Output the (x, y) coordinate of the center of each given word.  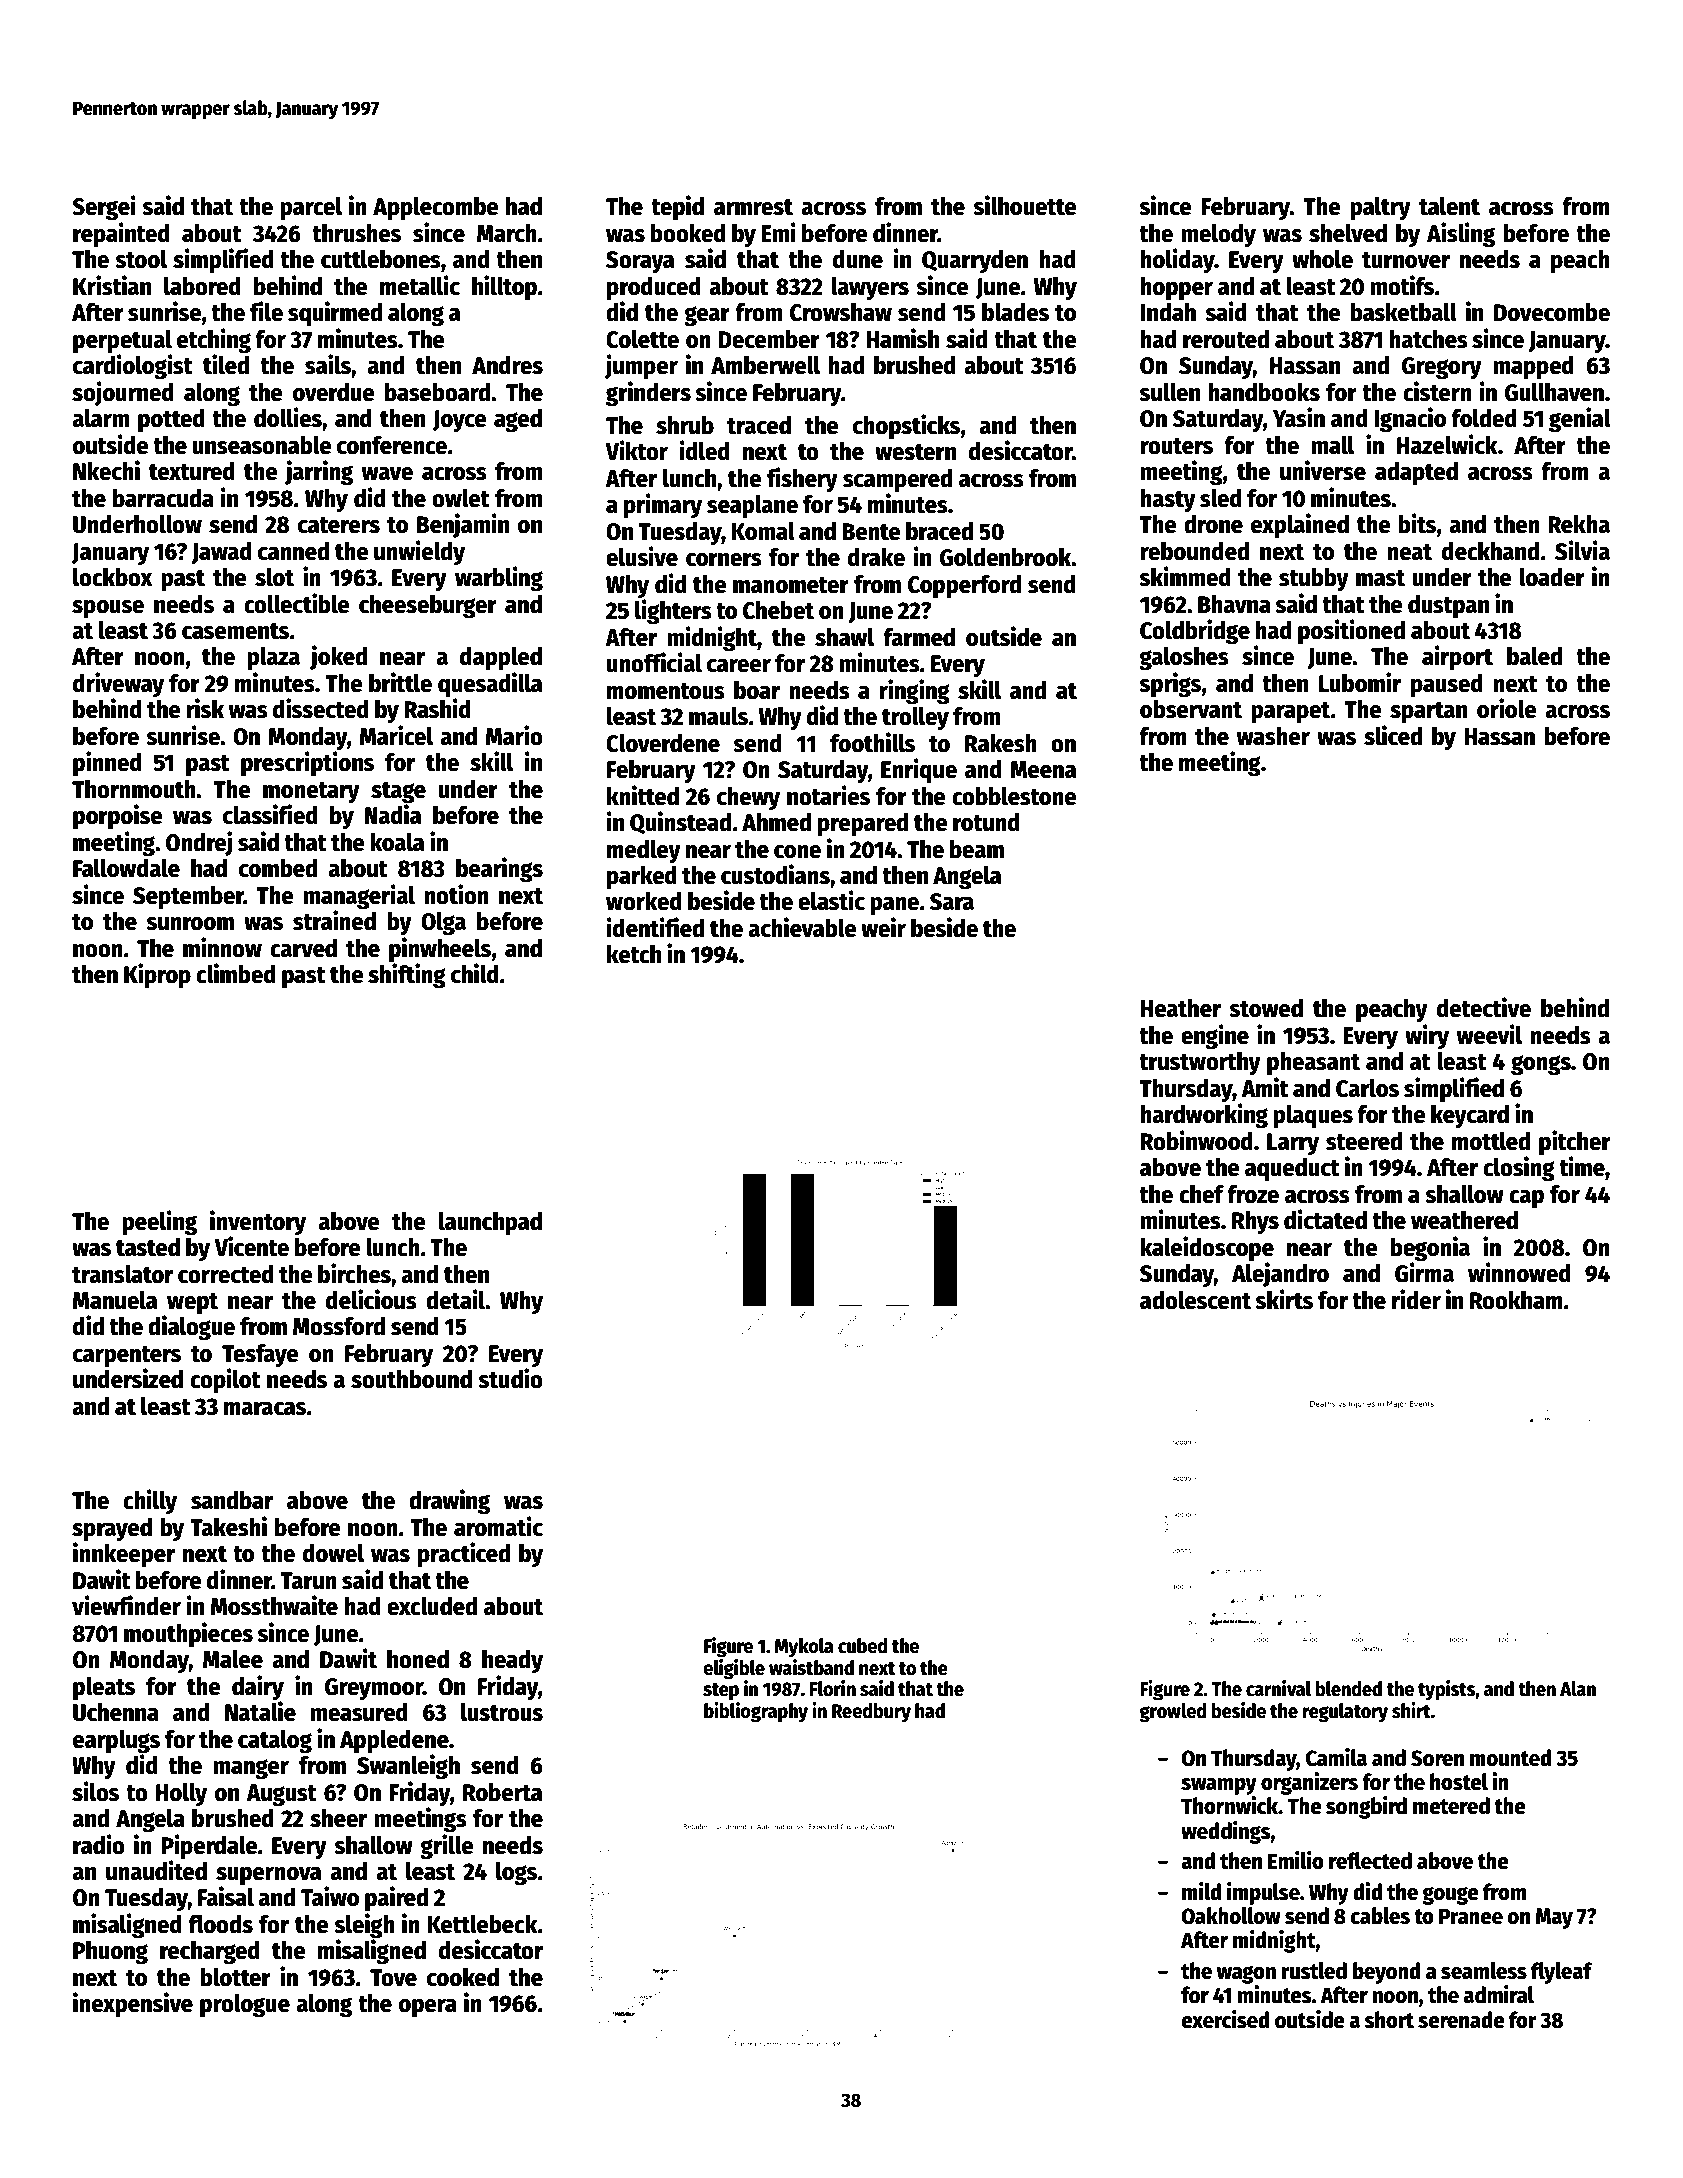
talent (1449, 206)
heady (512, 1661)
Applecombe (436, 208)
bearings (499, 870)
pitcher (1575, 1142)
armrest (753, 207)
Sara (952, 902)
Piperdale (209, 1846)
